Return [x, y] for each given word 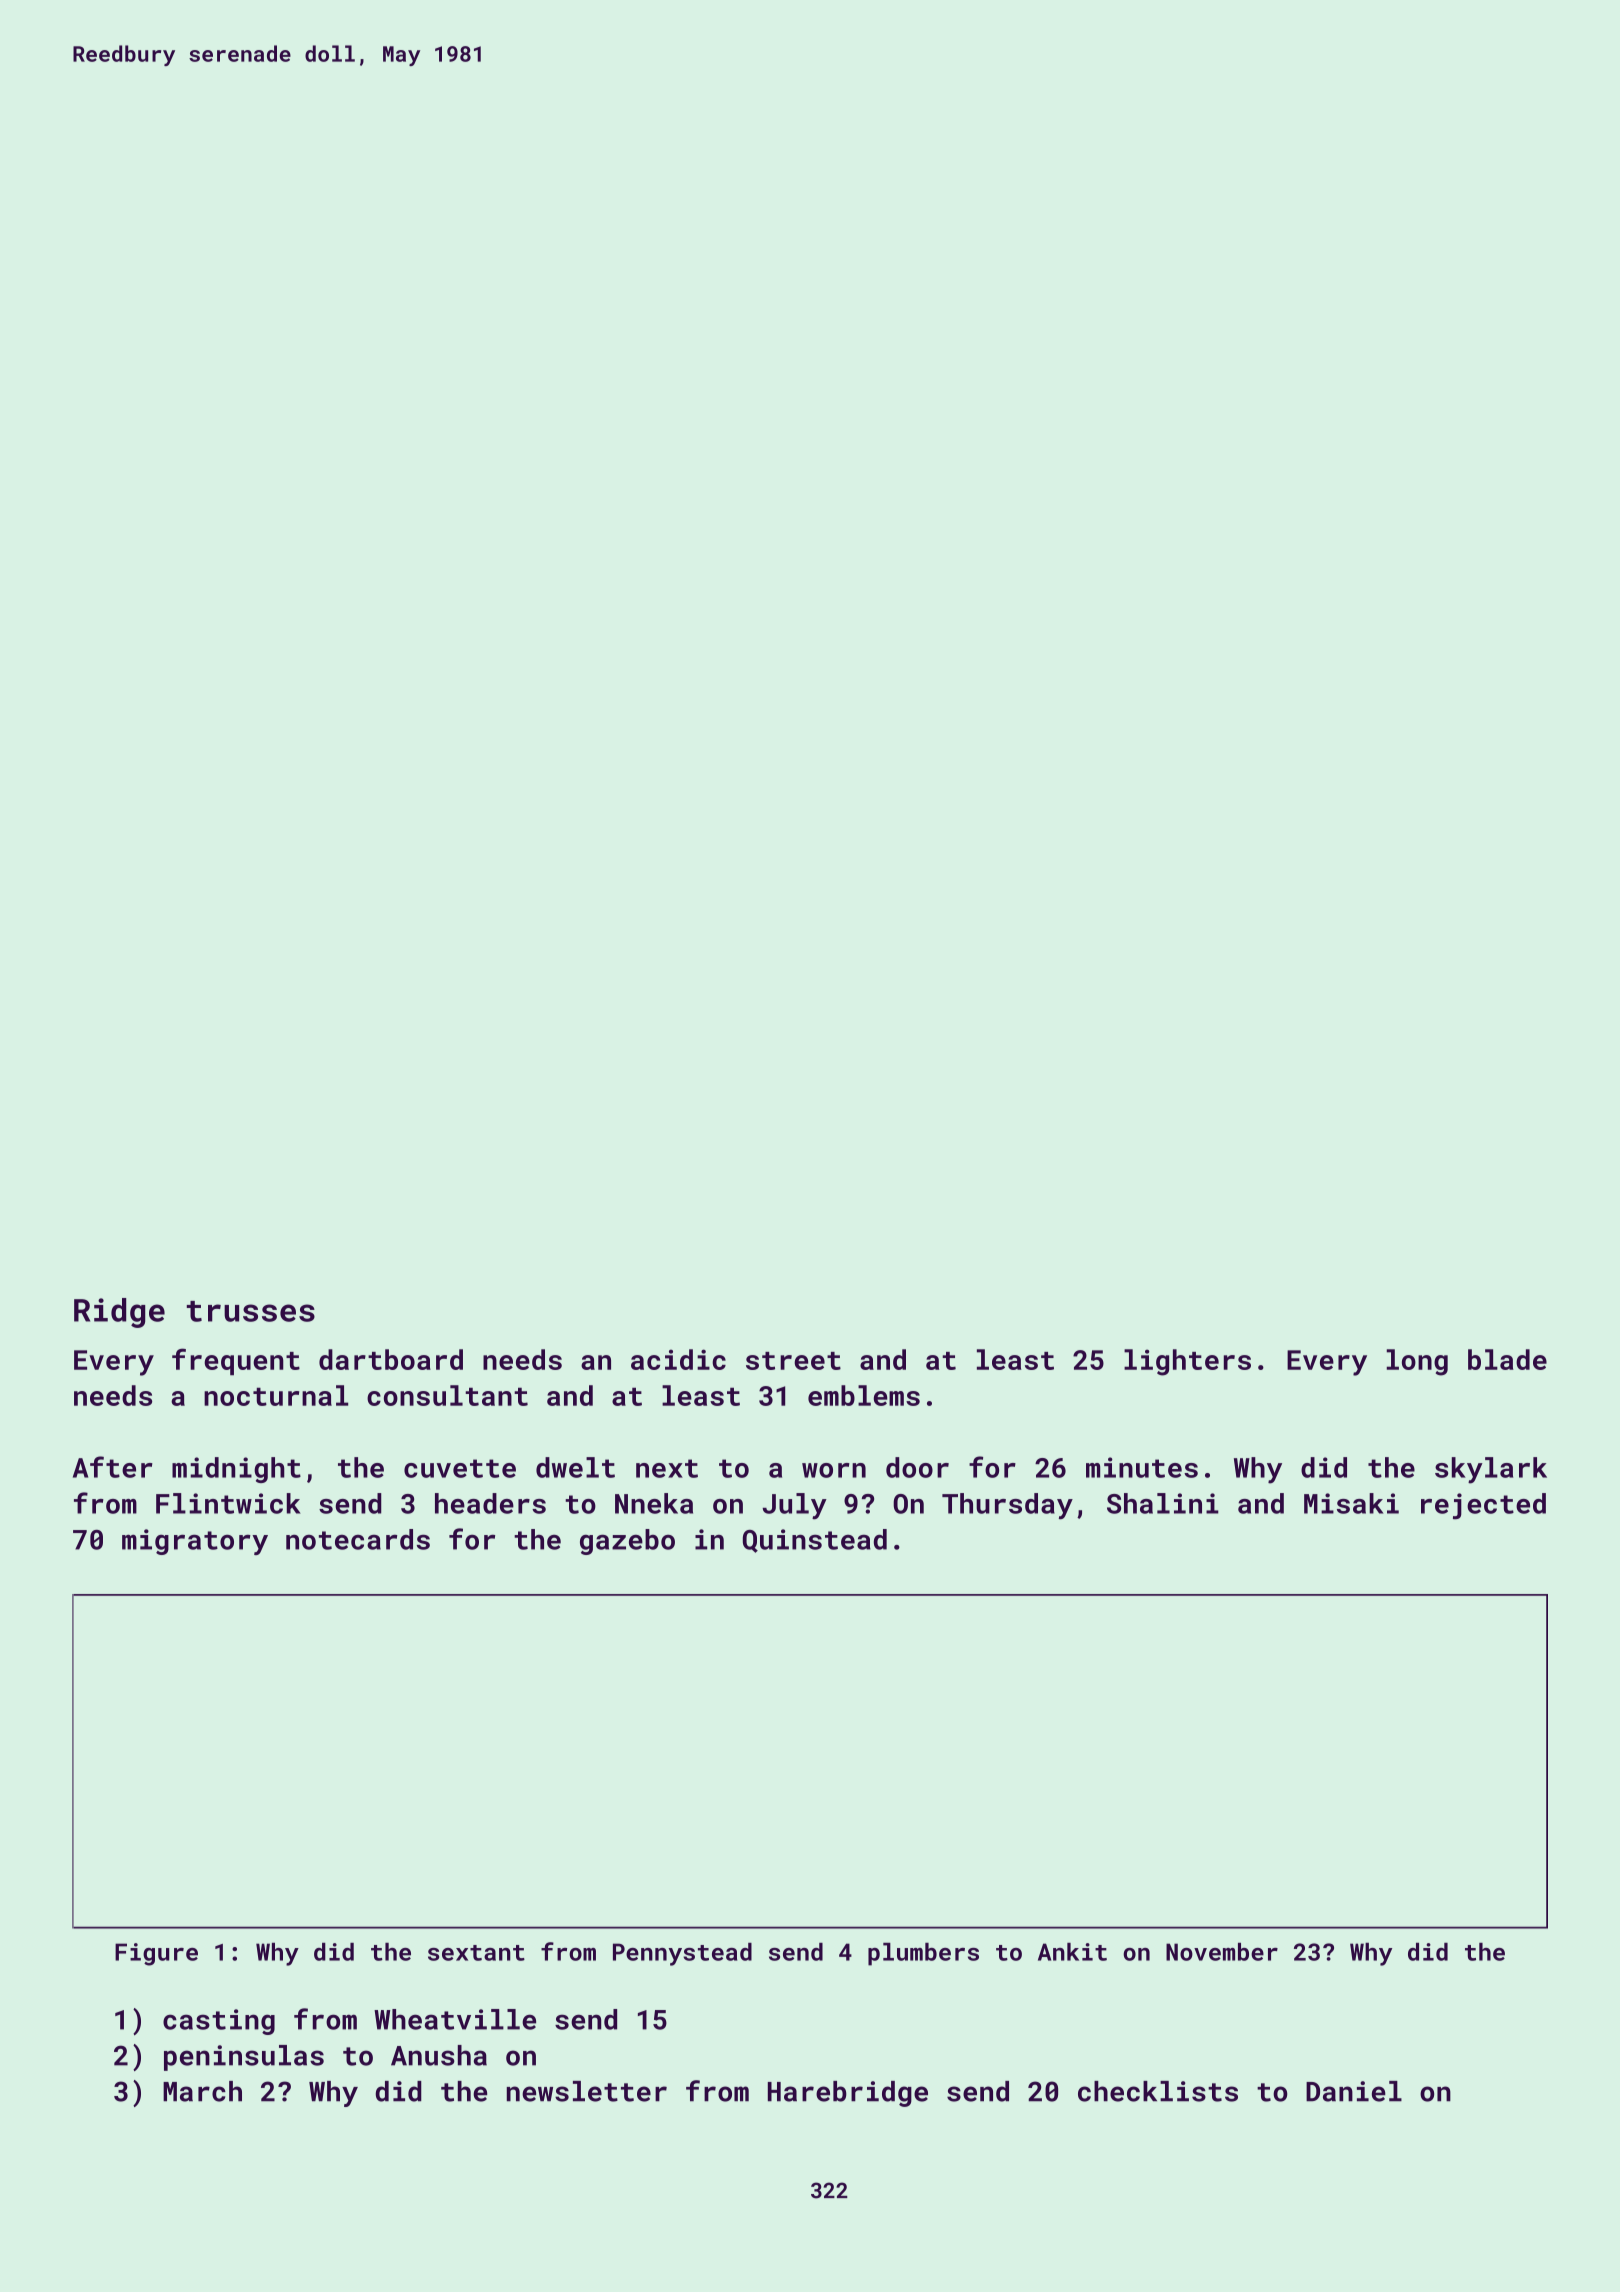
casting [219, 2022]
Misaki [1351, 1503]
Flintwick [228, 1503]
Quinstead [815, 1541]
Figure [156, 1954]
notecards [358, 1539]
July [794, 1506]
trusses [251, 1311]
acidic [678, 1359]
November [1222, 1952]
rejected [1483, 1506]
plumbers [923, 1954]
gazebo [627, 1542]
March [202, 2091]
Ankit [1072, 1952]
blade [1507, 1359]
